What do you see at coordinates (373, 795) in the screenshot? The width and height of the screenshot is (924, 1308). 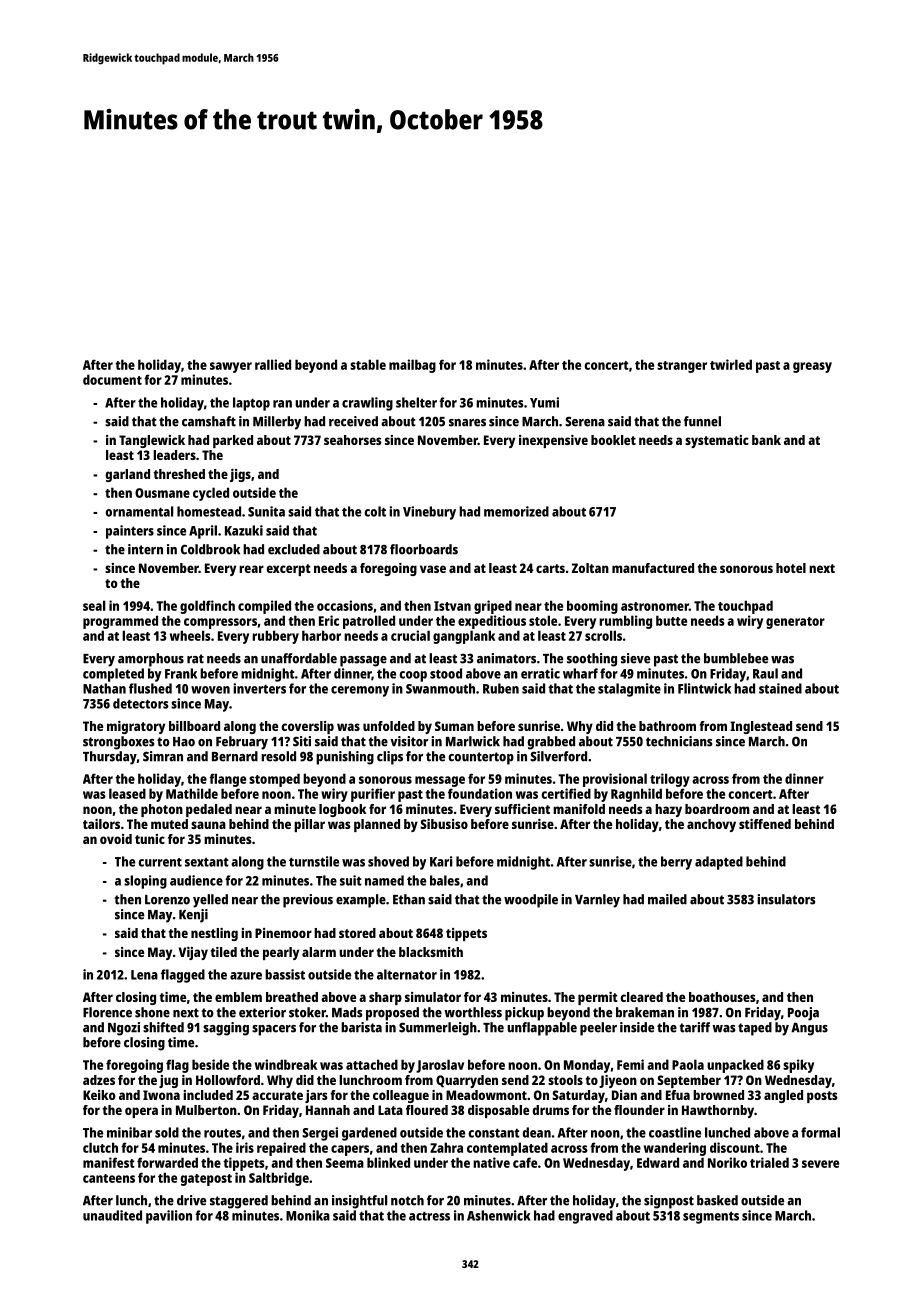 I see `purifier` at bounding box center [373, 795].
